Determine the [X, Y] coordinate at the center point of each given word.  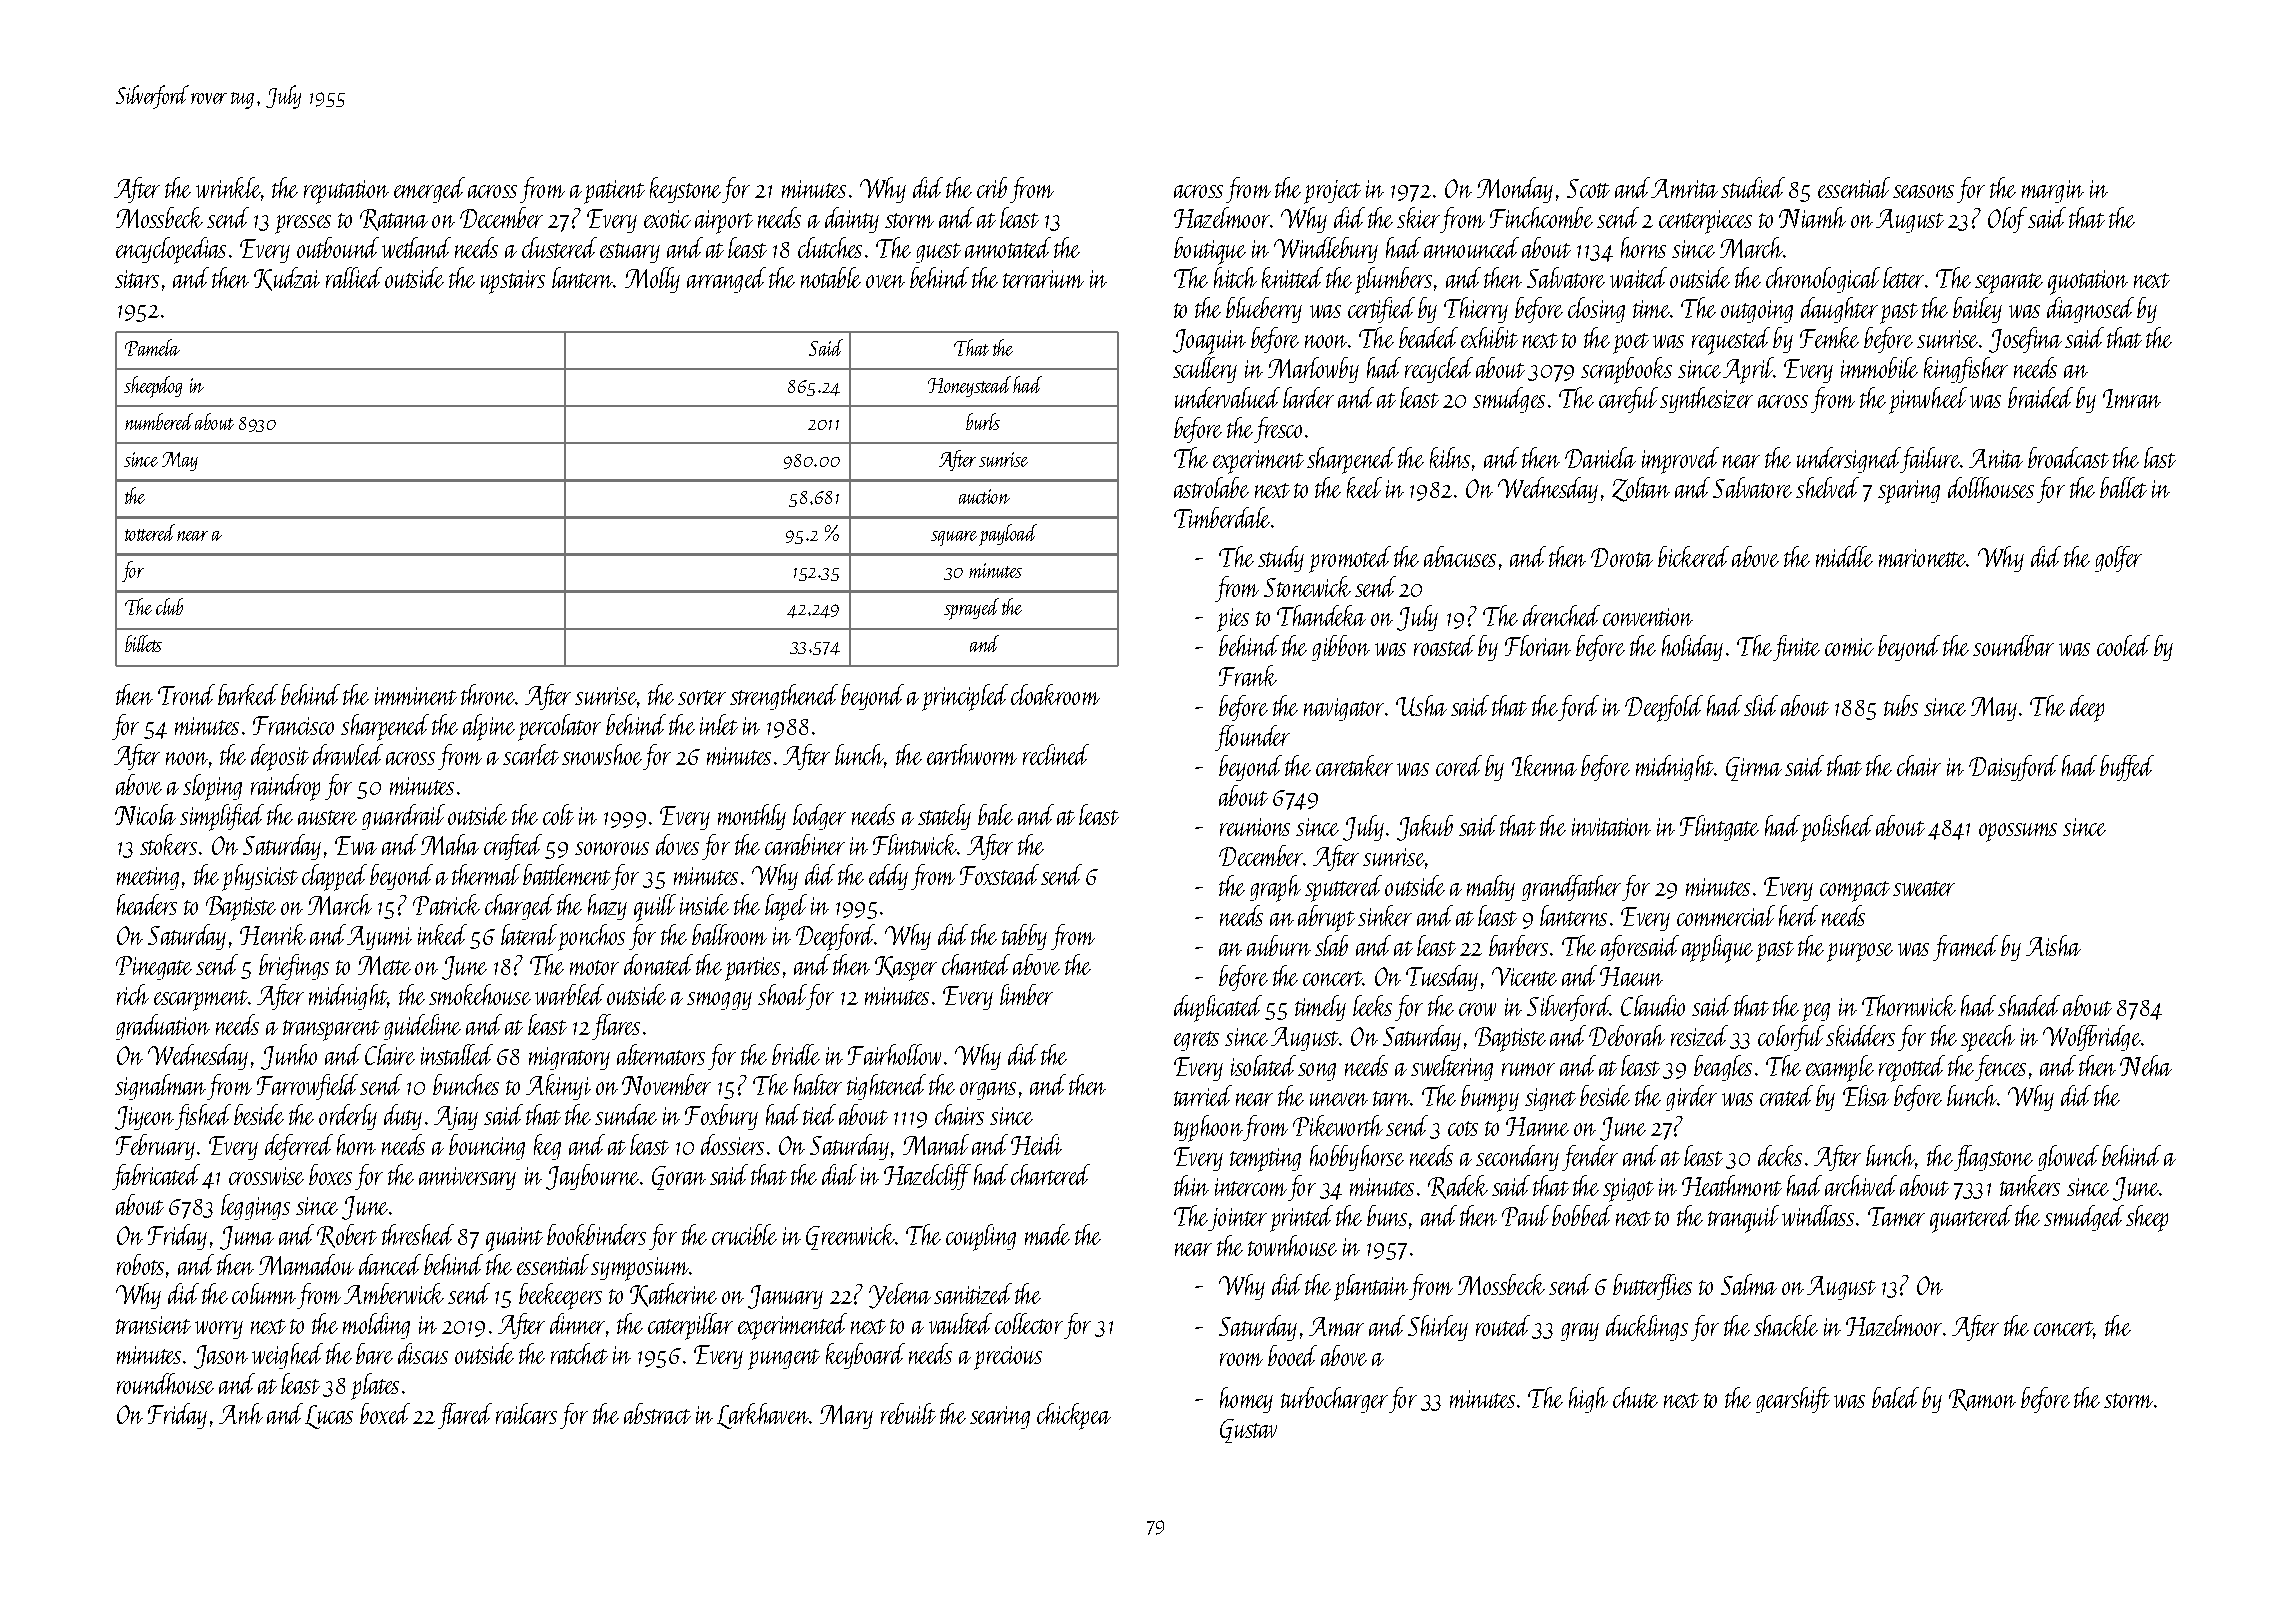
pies [1233, 620]
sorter [702, 697]
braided [2040, 397]
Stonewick [1307, 586]
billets [143, 643]
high [1588, 1400]
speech [1988, 1038]
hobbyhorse [1357, 1158]
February [155, 1147]
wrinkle [228, 187]
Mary [846, 1417]
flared [465, 1416]
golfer [2118, 559]
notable [831, 277]
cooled [2123, 645]
